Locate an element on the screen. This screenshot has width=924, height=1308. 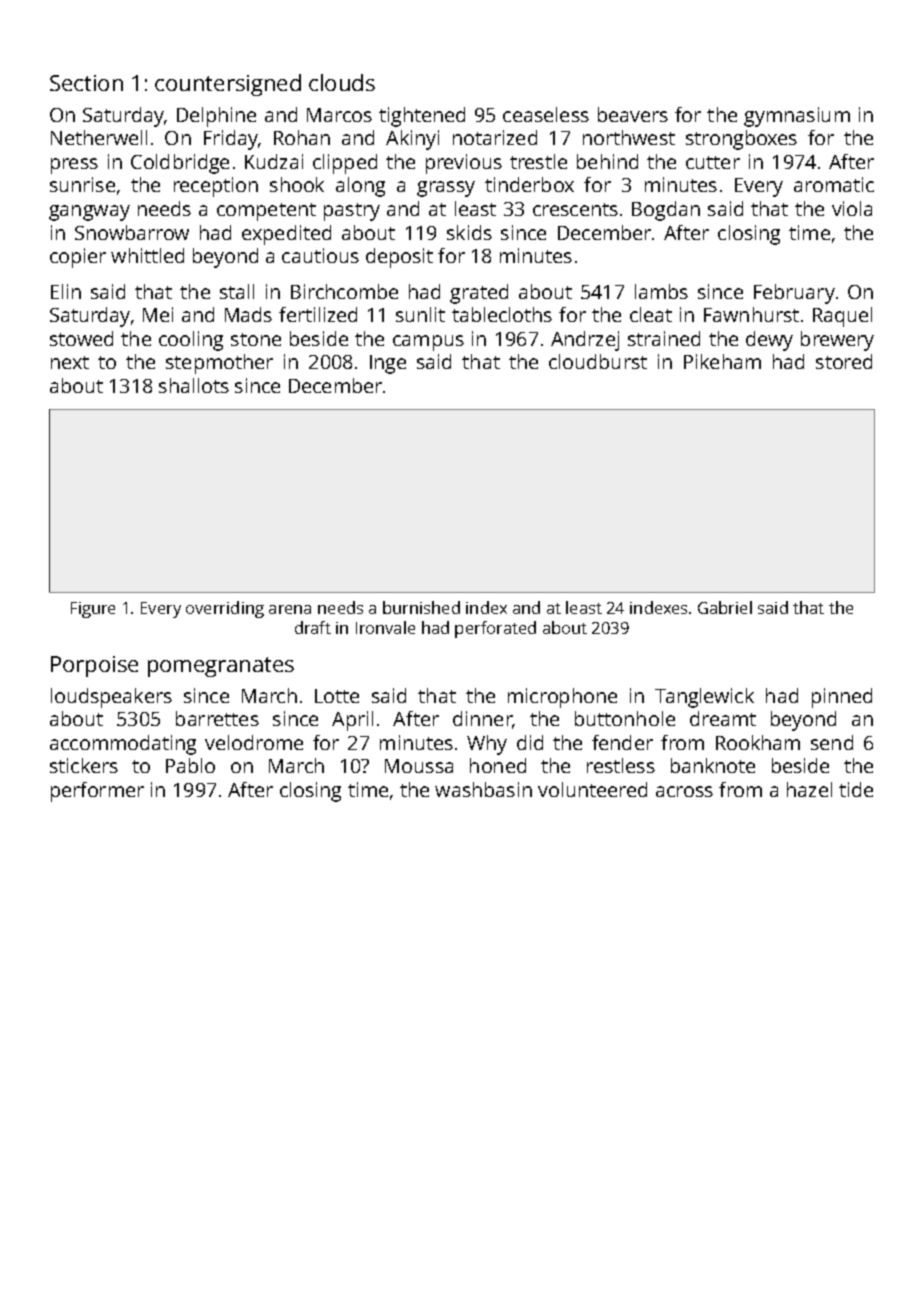
burnished is located at coordinates (421, 607).
